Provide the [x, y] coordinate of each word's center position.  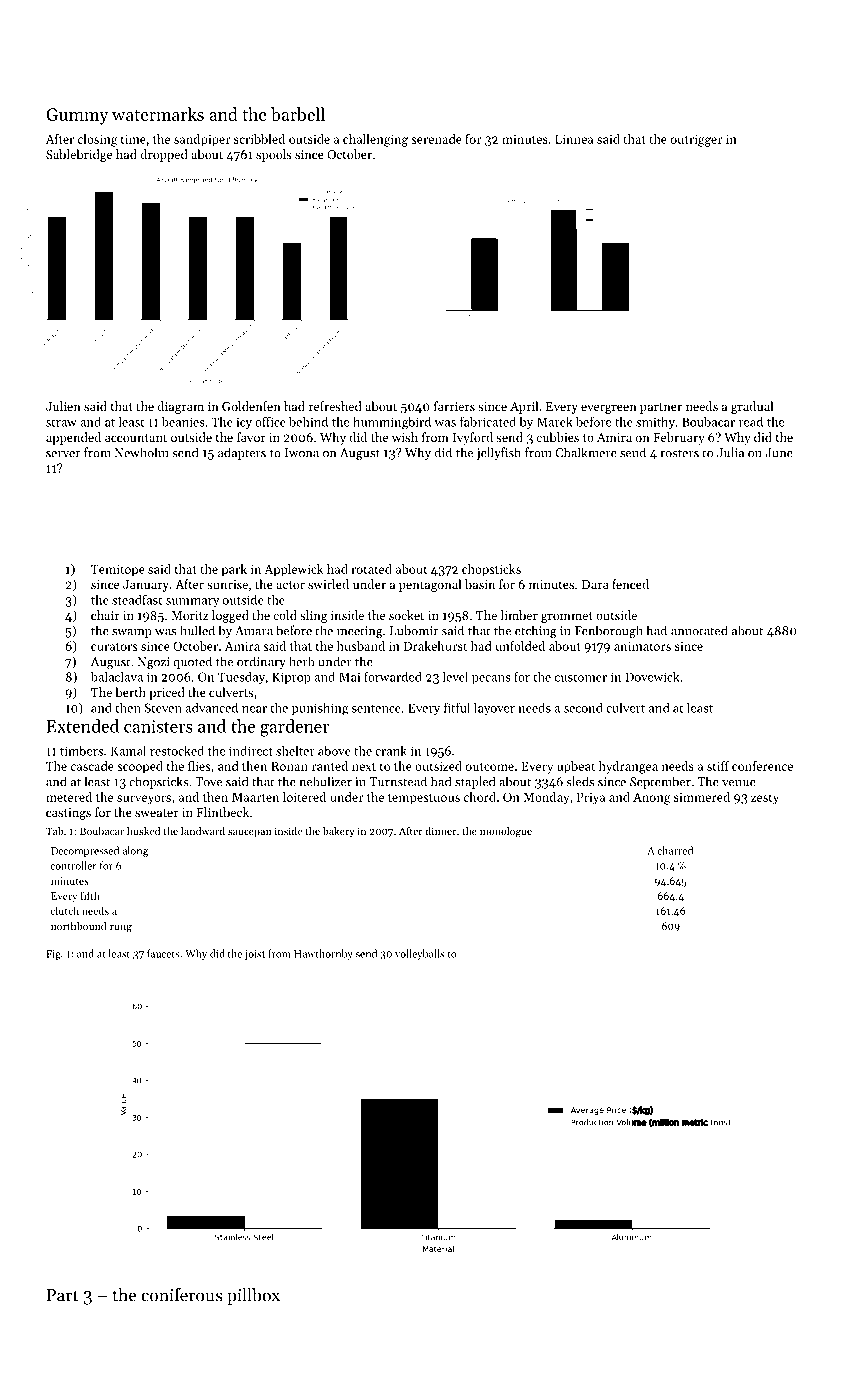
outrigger [696, 141]
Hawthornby [323, 954]
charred [675, 850]
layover [494, 709]
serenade [436, 139]
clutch [65, 910]
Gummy [77, 116]
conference [762, 766]
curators [114, 647]
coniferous [182, 1295]
